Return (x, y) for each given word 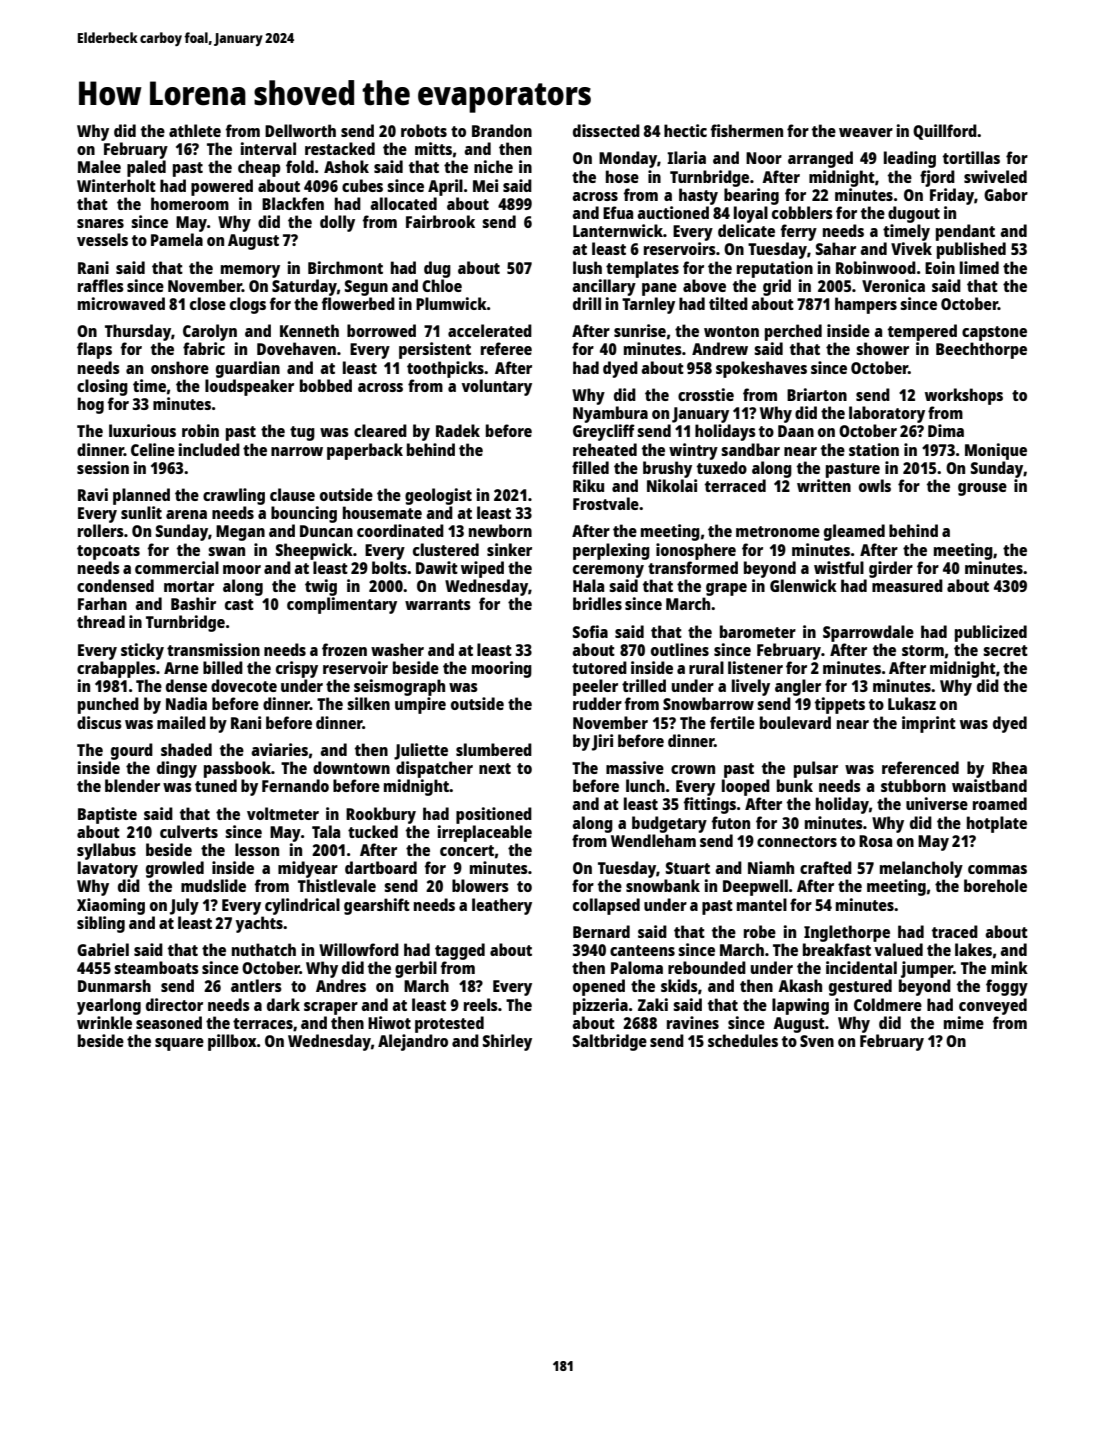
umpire (420, 705)
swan (226, 551)
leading (910, 159)
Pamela (177, 239)
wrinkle (104, 1022)
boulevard (795, 722)
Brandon (502, 130)
